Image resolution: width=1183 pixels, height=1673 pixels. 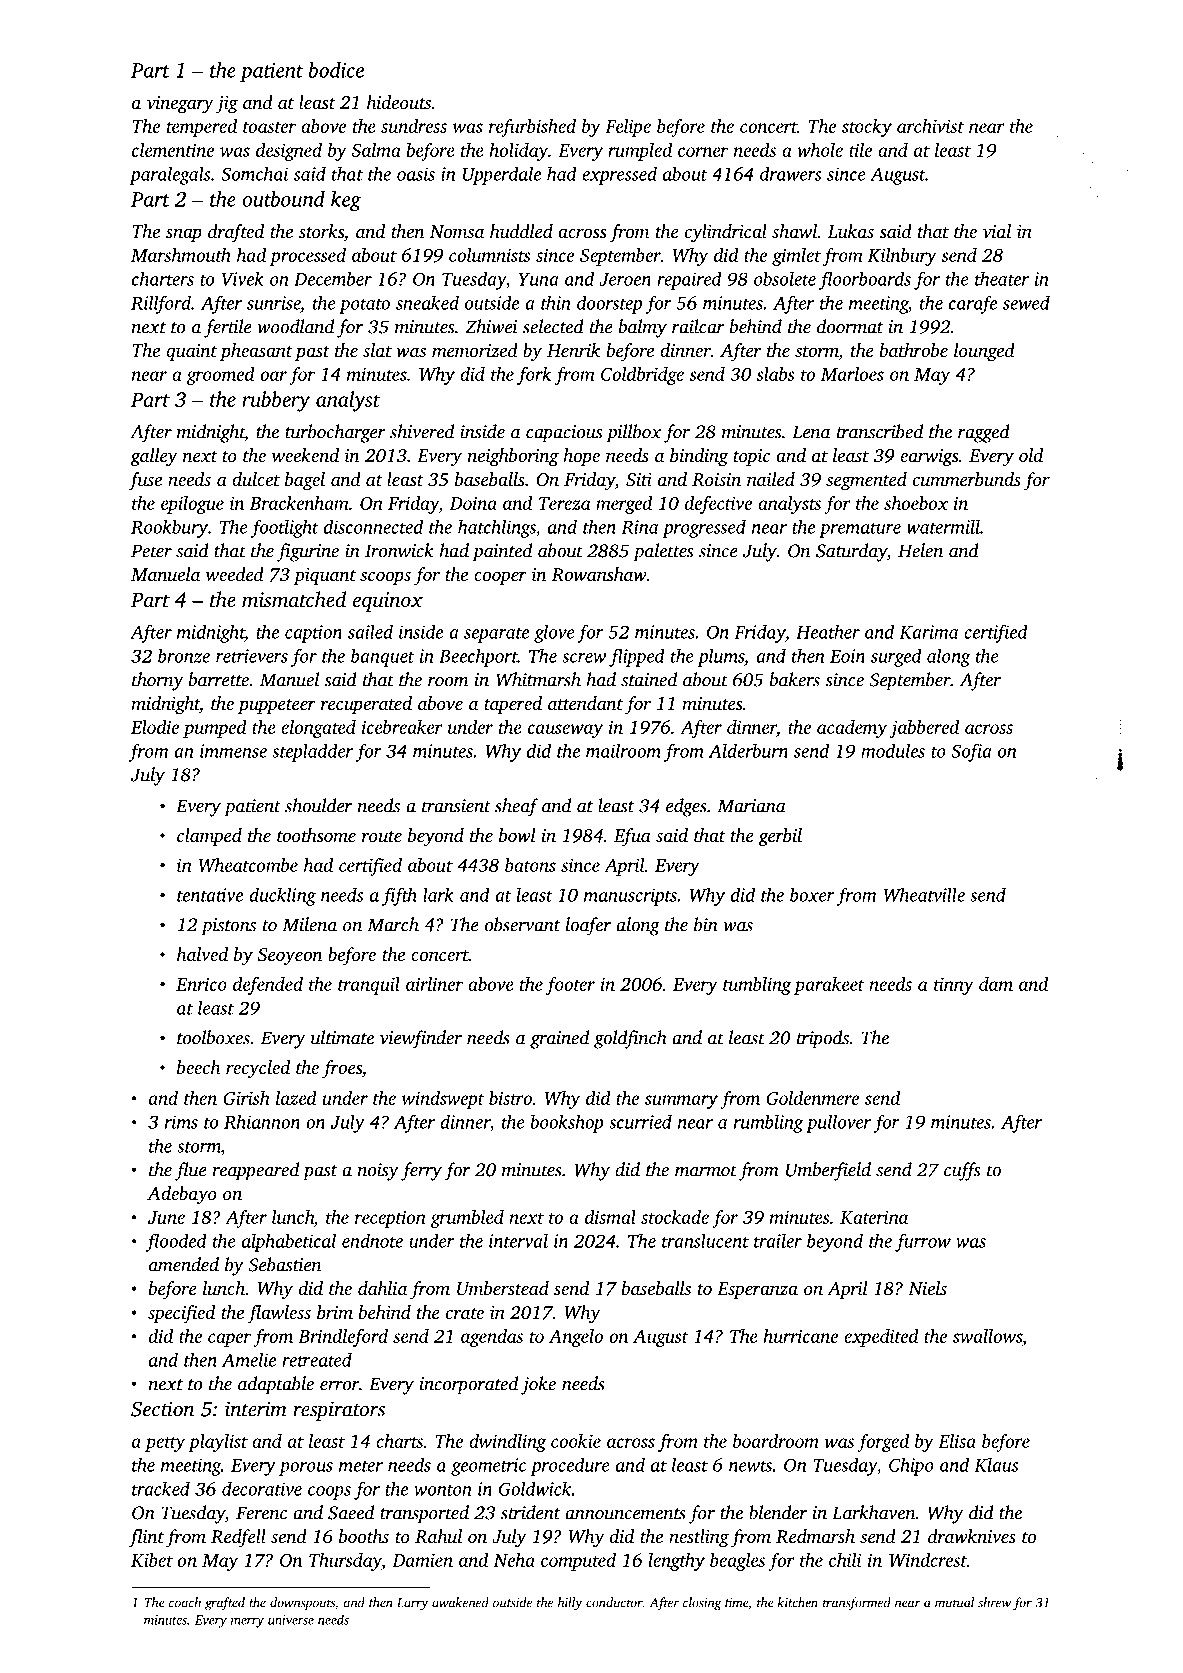 I want to click on Felipe, so click(x=628, y=128).
